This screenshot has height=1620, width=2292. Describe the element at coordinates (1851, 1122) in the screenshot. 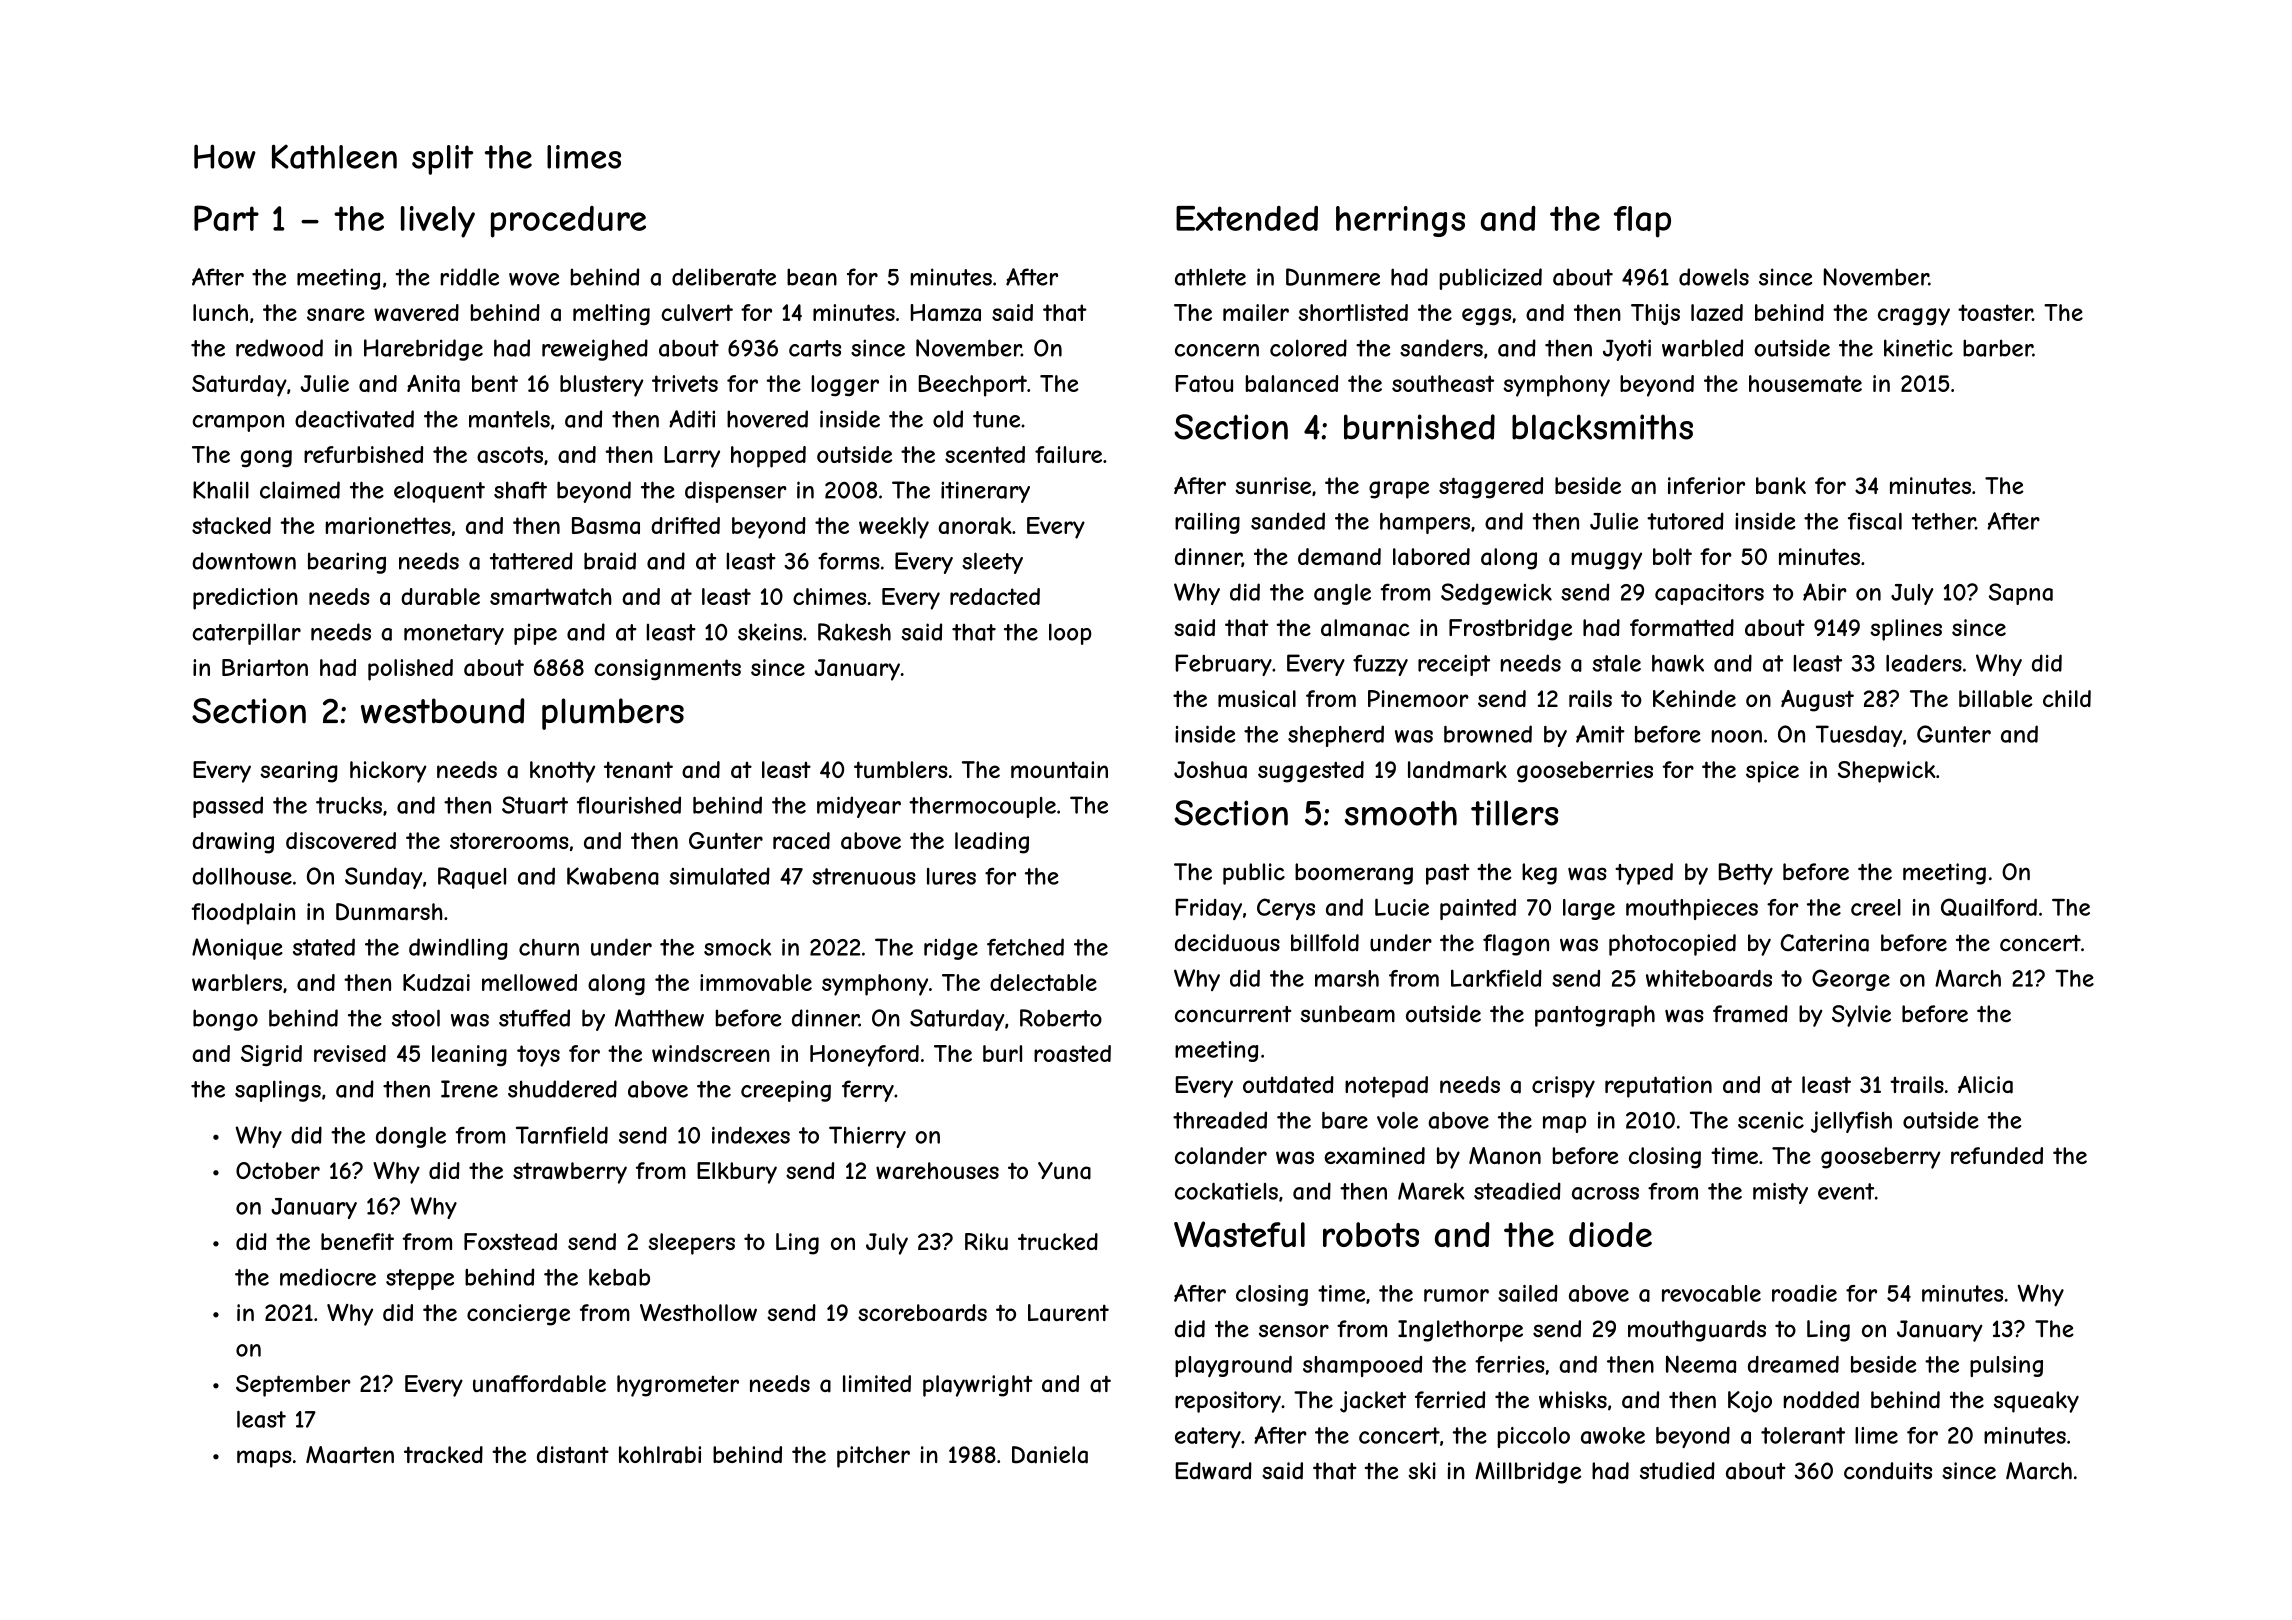

I see `jellyfish` at that location.
